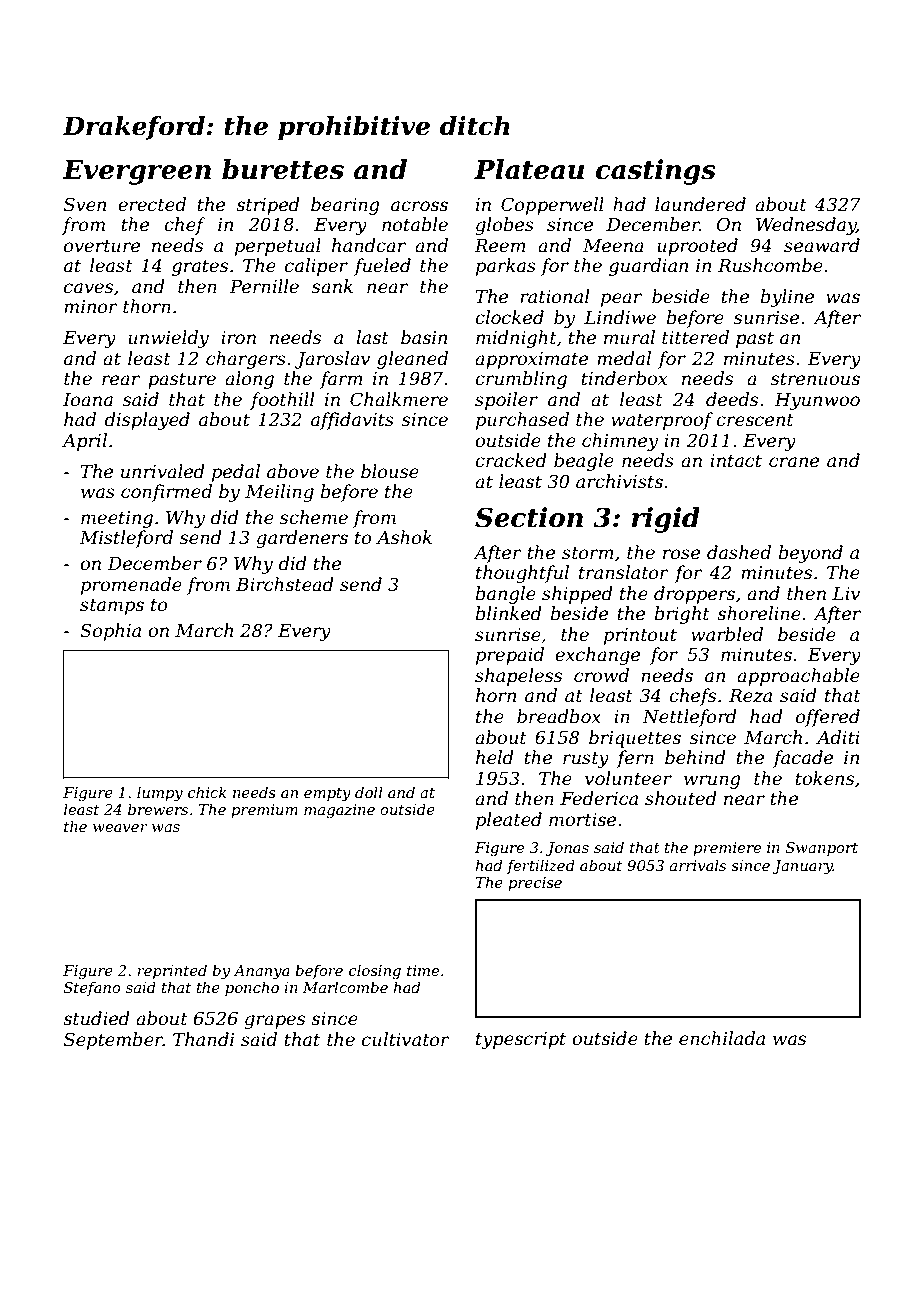  Describe the element at coordinates (423, 970) in the page. I see `time` at that location.
